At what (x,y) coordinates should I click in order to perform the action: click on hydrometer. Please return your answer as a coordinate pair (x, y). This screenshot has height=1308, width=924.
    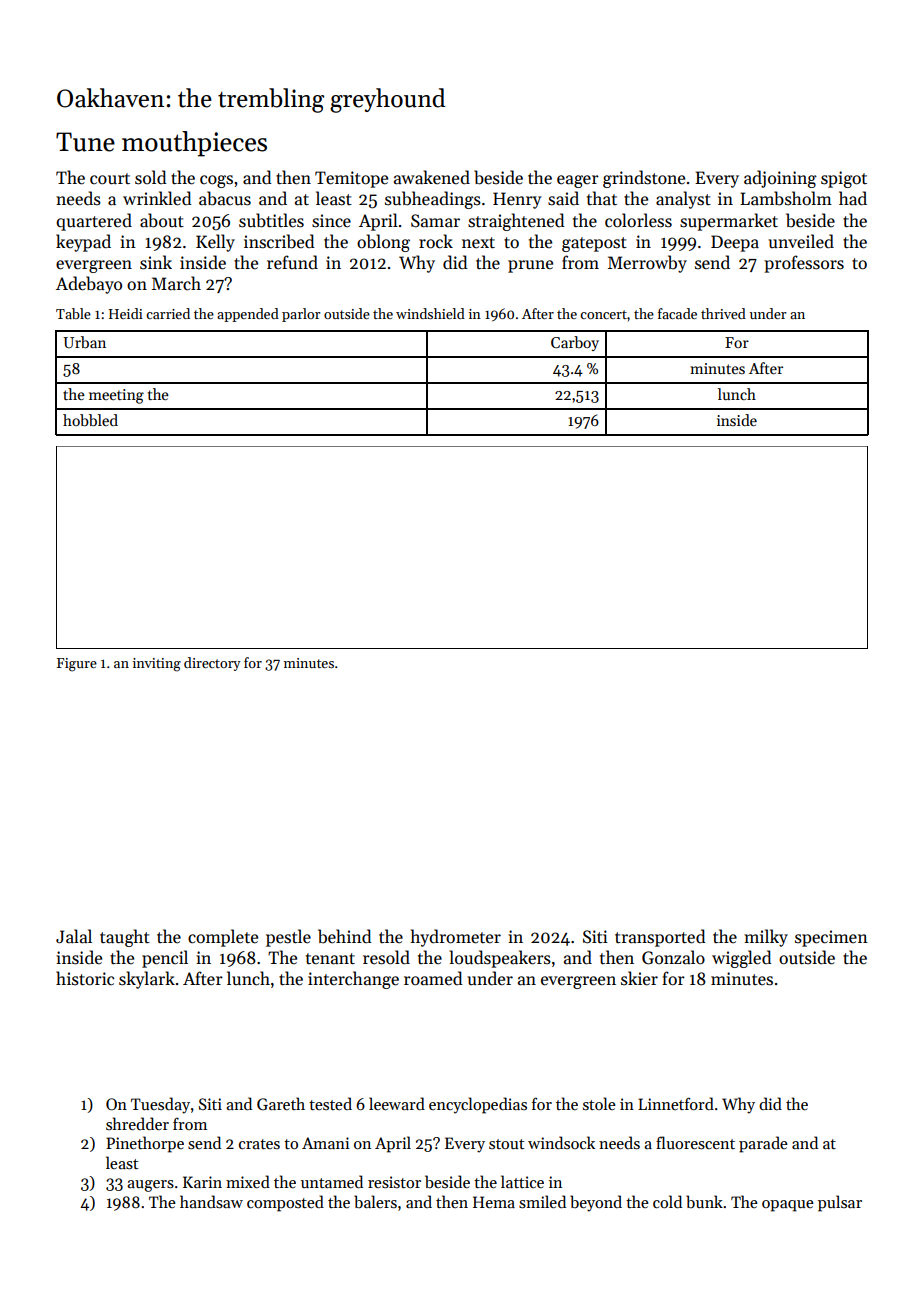
    Looking at the image, I should click on (456, 938).
